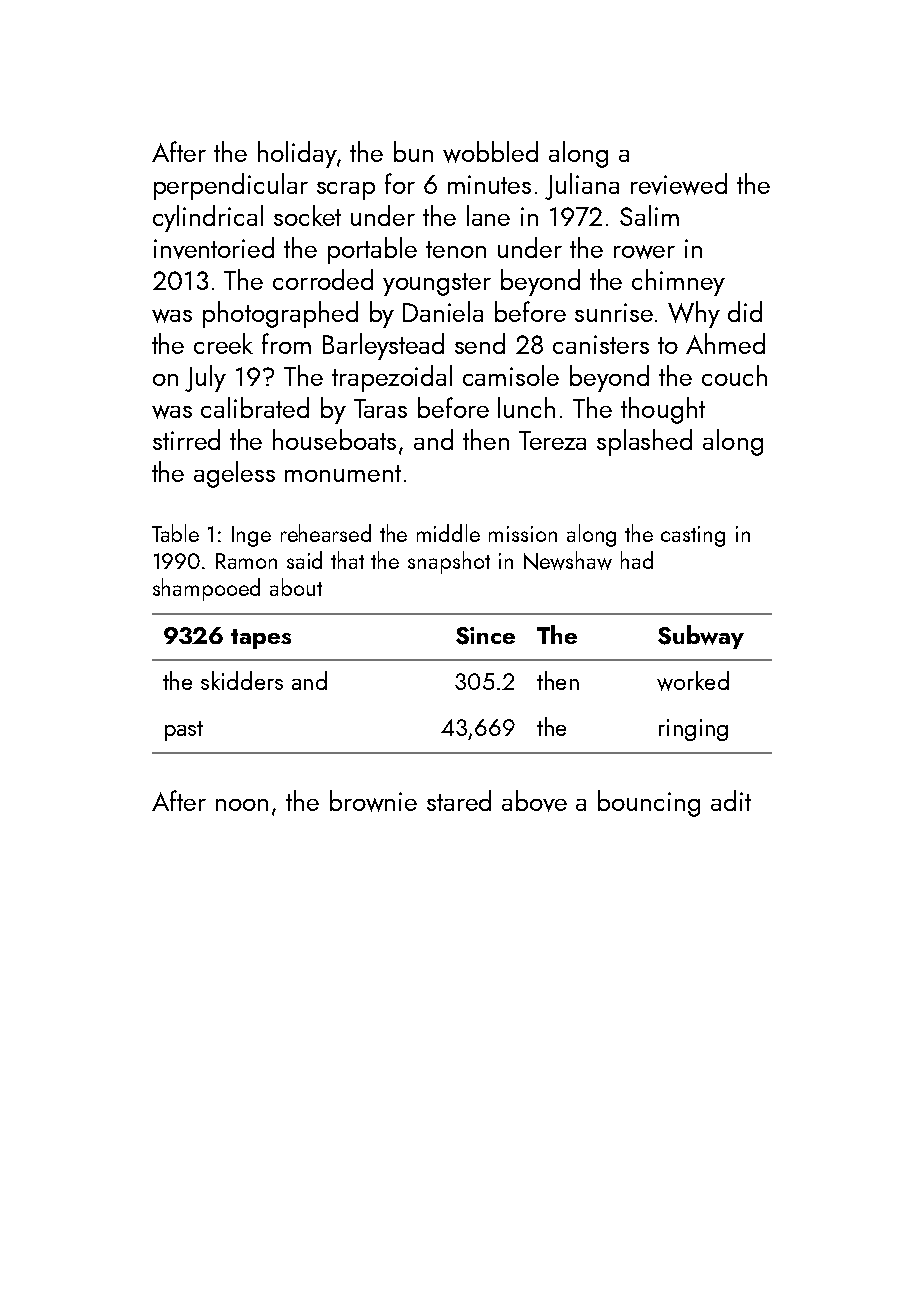  I want to click on July, so click(205, 378).
